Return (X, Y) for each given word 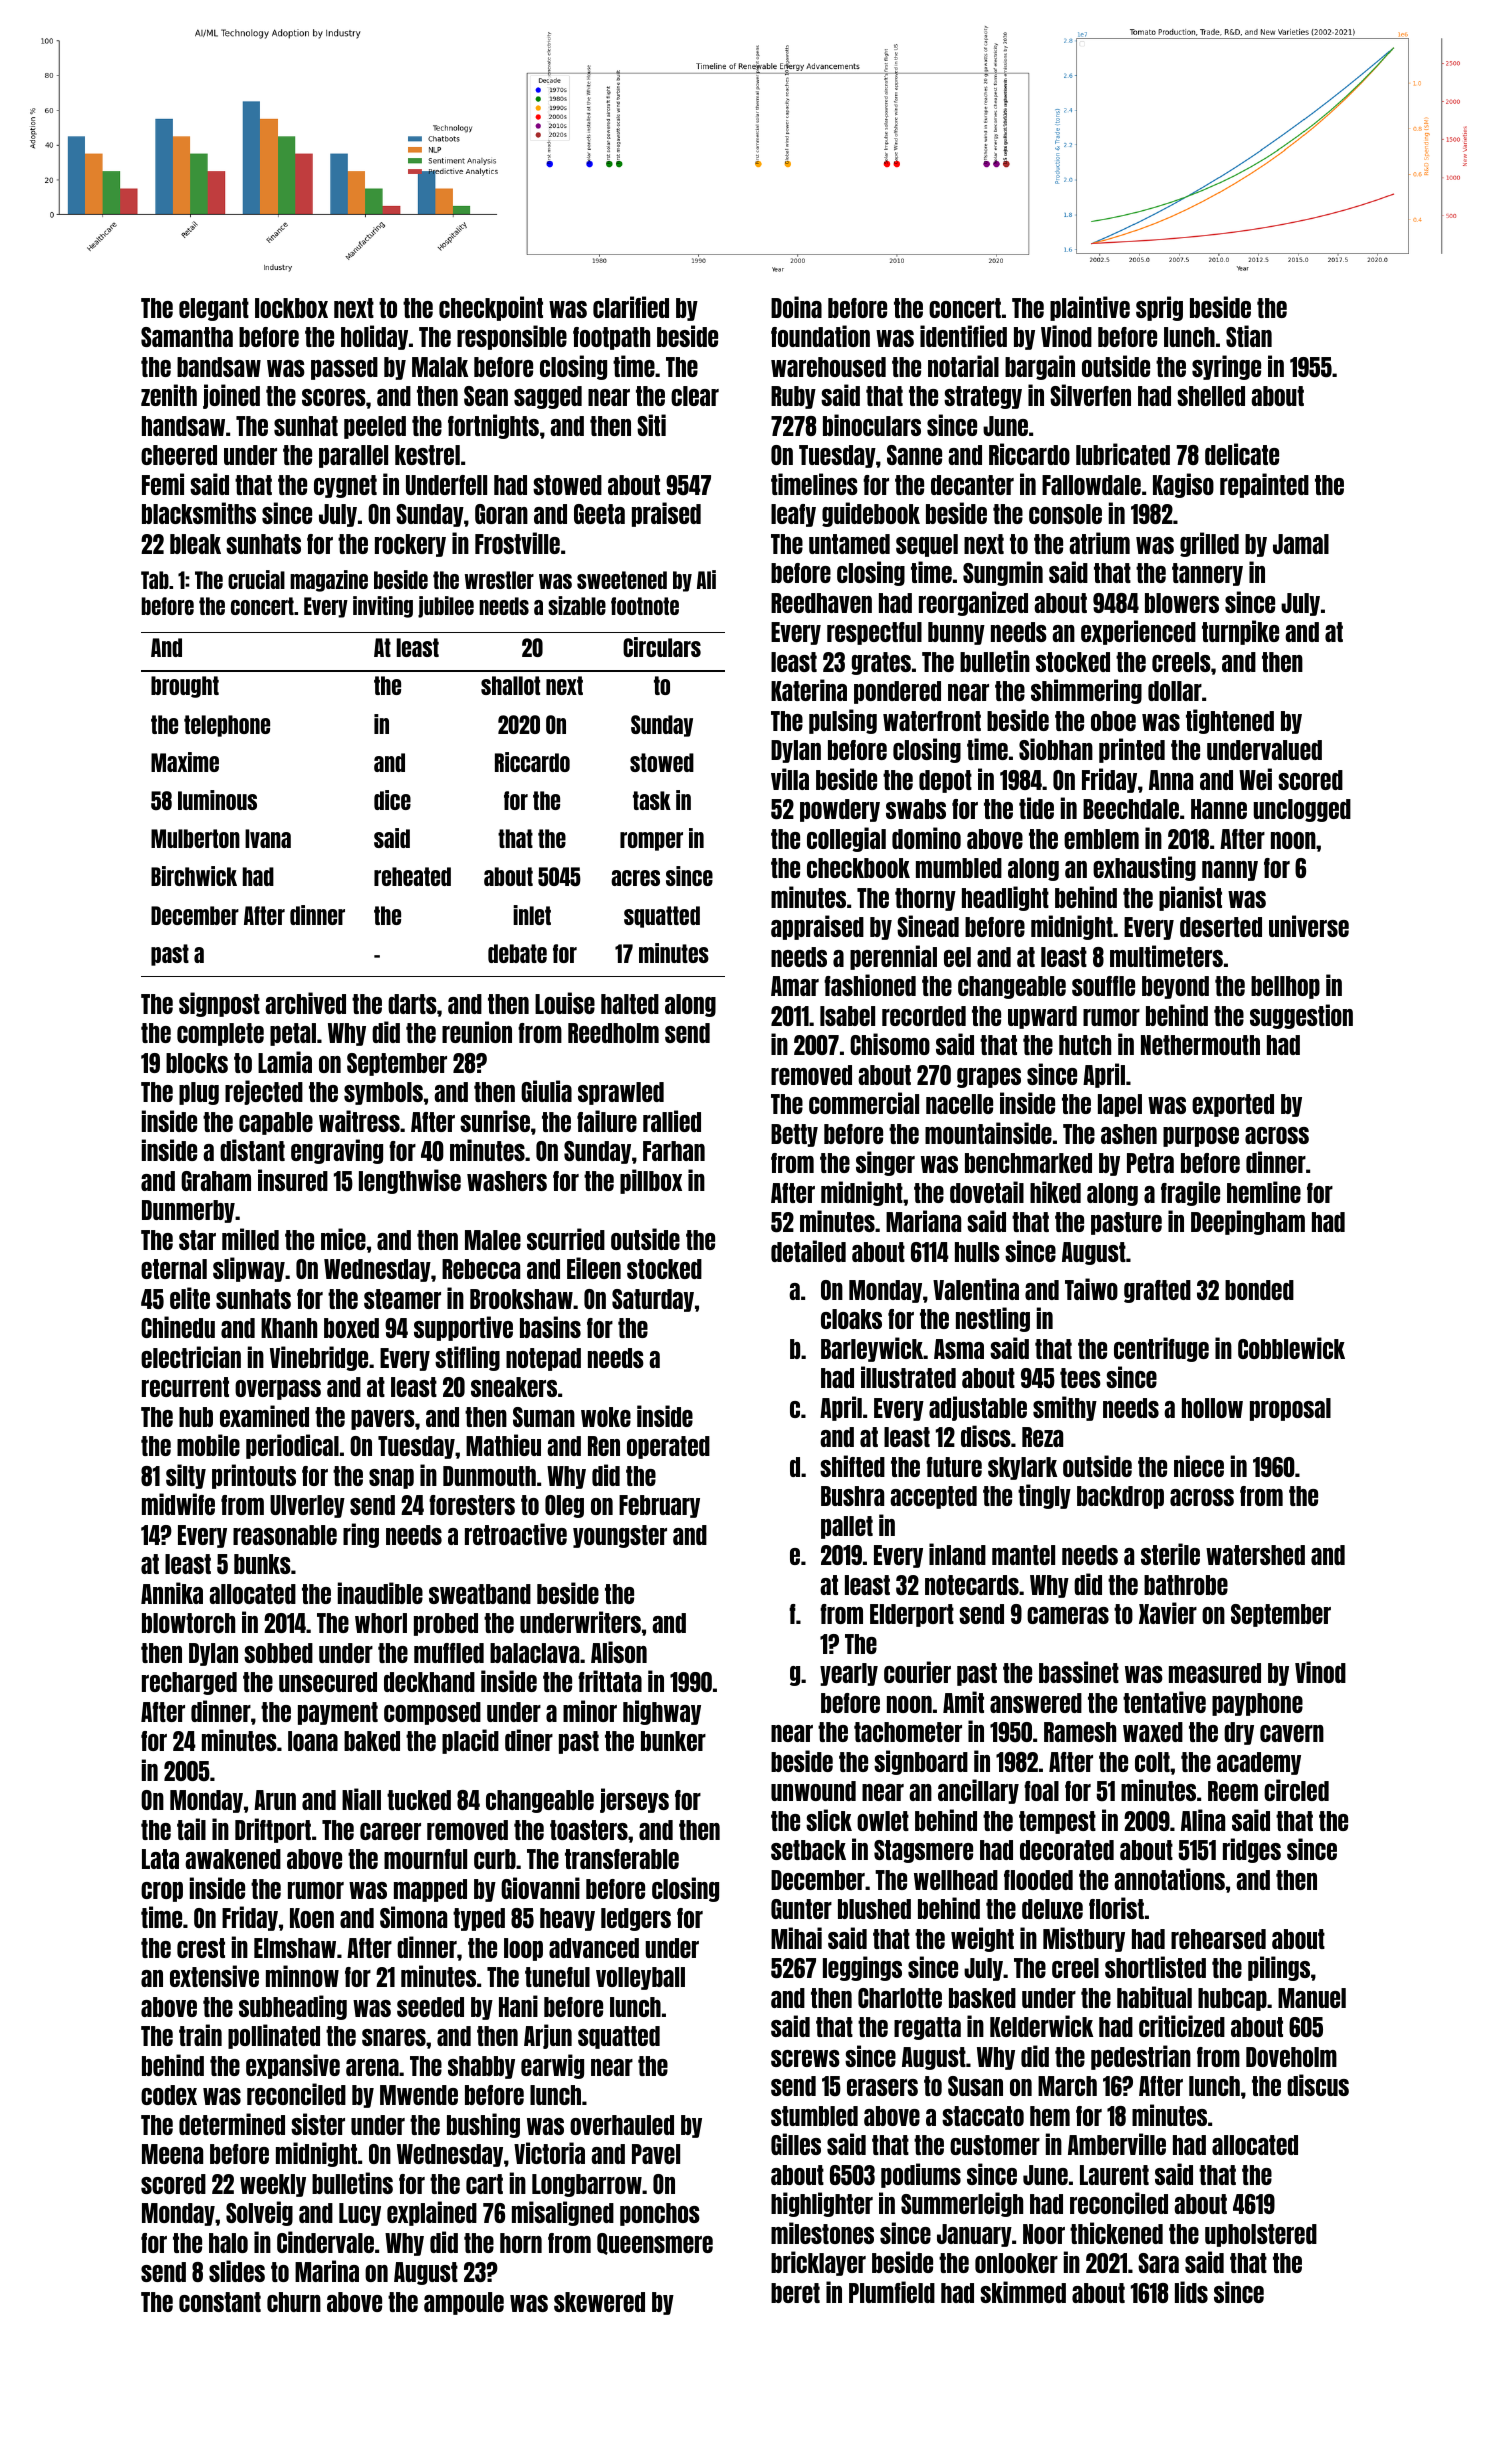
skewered (599, 2302)
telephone (227, 726)
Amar (795, 986)
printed (1132, 750)
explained (432, 2213)
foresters (472, 1505)
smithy (1065, 1408)
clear (695, 396)
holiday (374, 337)
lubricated (1123, 454)
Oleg (564, 1506)
